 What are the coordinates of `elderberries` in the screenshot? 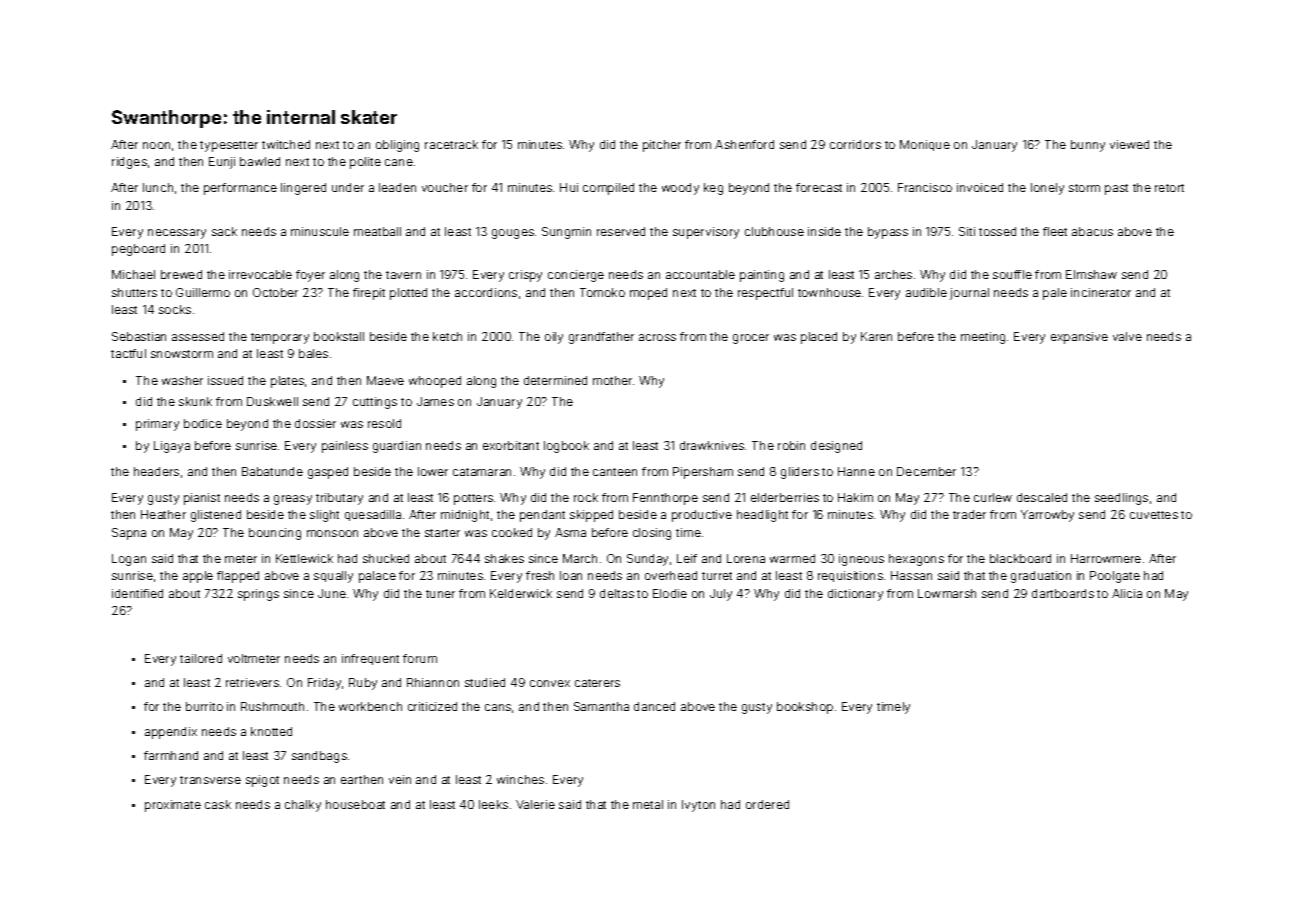 It's located at (785, 497).
